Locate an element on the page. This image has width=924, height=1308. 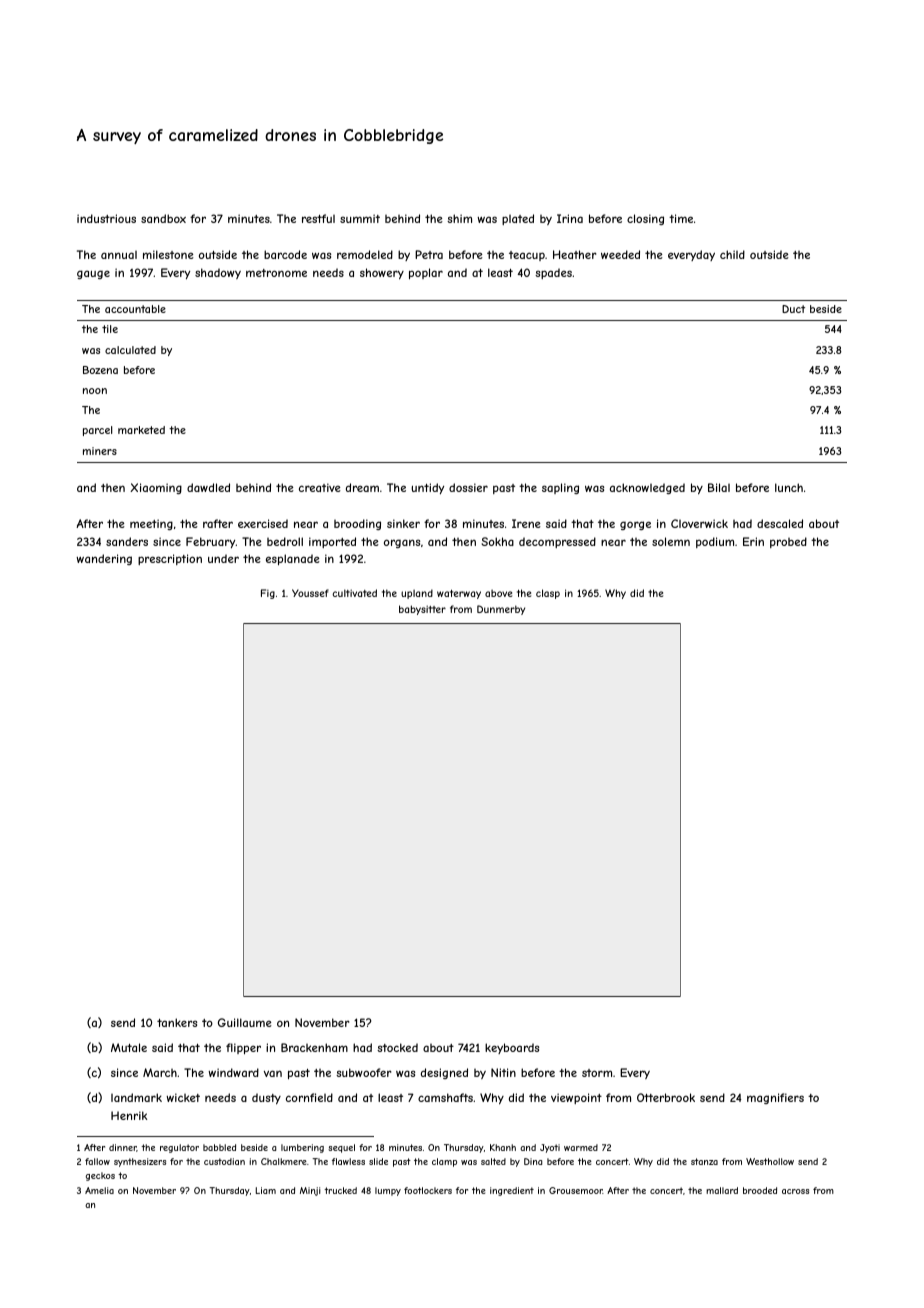
time is located at coordinates (681, 218).
